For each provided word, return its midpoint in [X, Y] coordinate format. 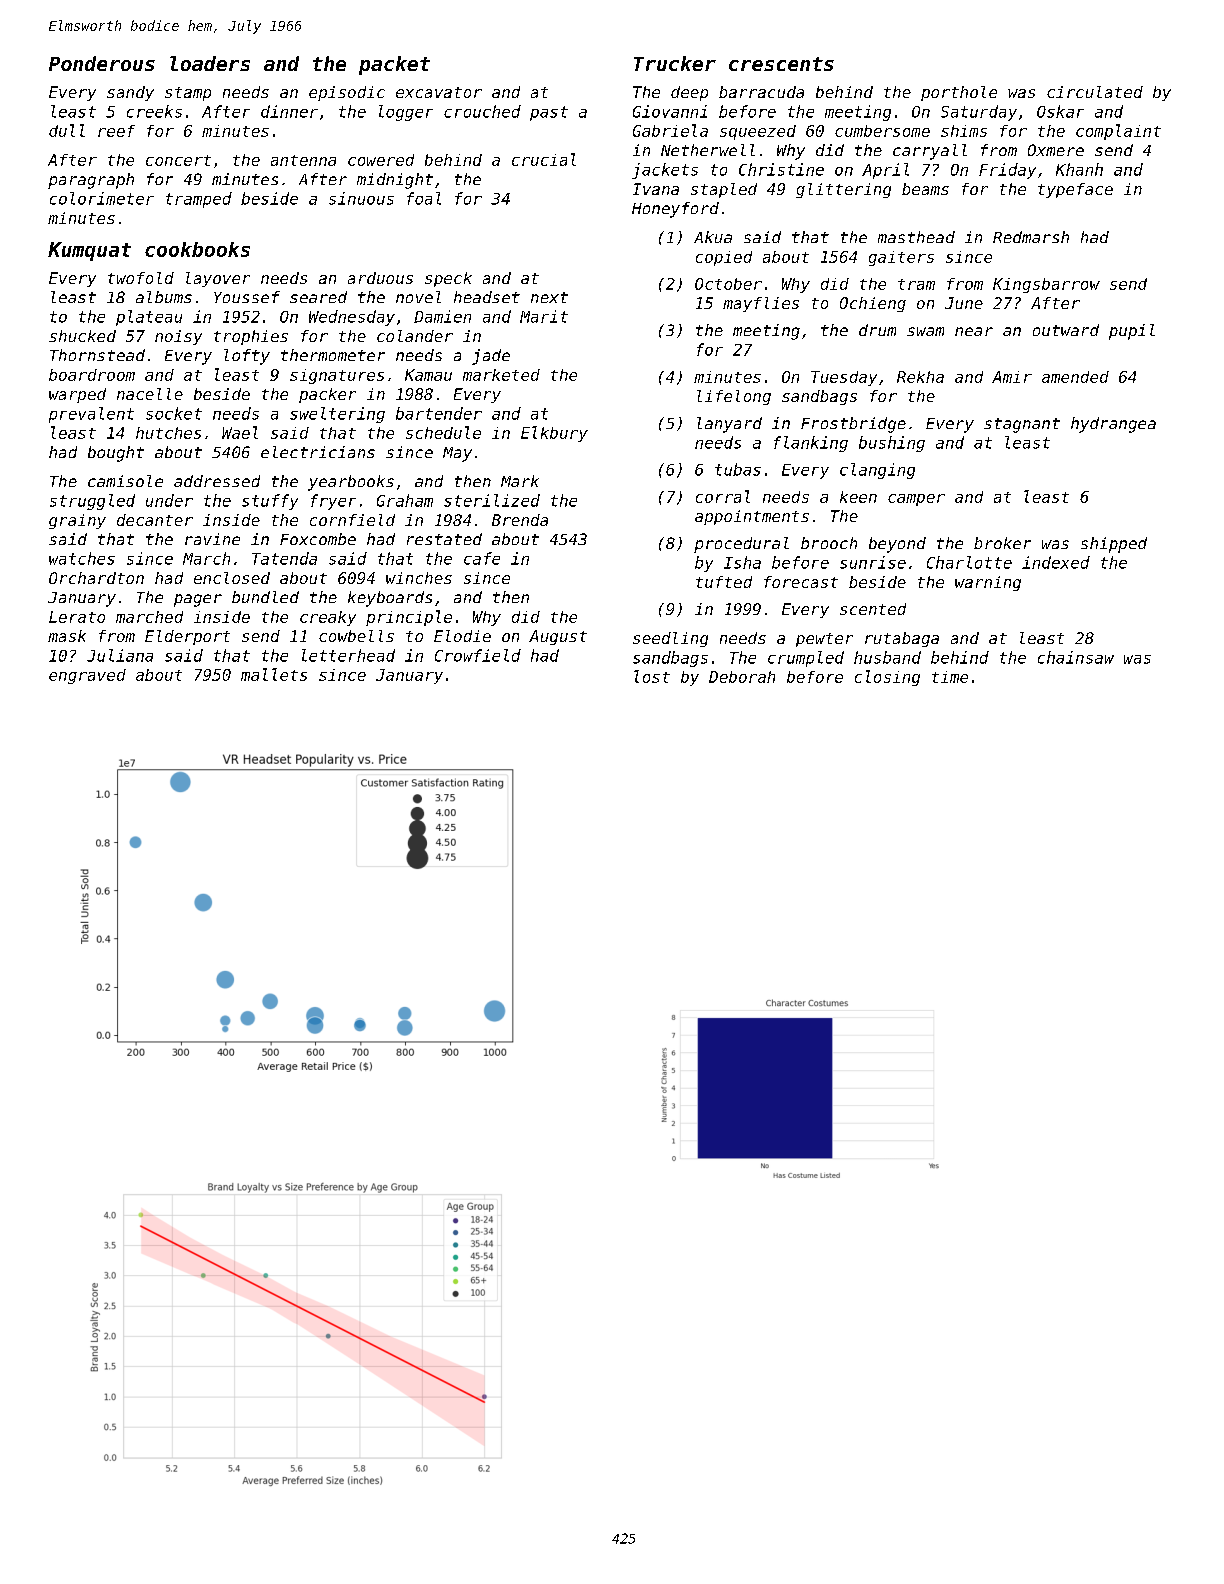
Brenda [520, 520]
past [549, 113]
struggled [92, 502]
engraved [87, 676]
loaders [210, 63]
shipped [1114, 545]
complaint [1118, 132]
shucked [82, 336]
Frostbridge [853, 425]
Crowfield [478, 655]
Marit [544, 316]
